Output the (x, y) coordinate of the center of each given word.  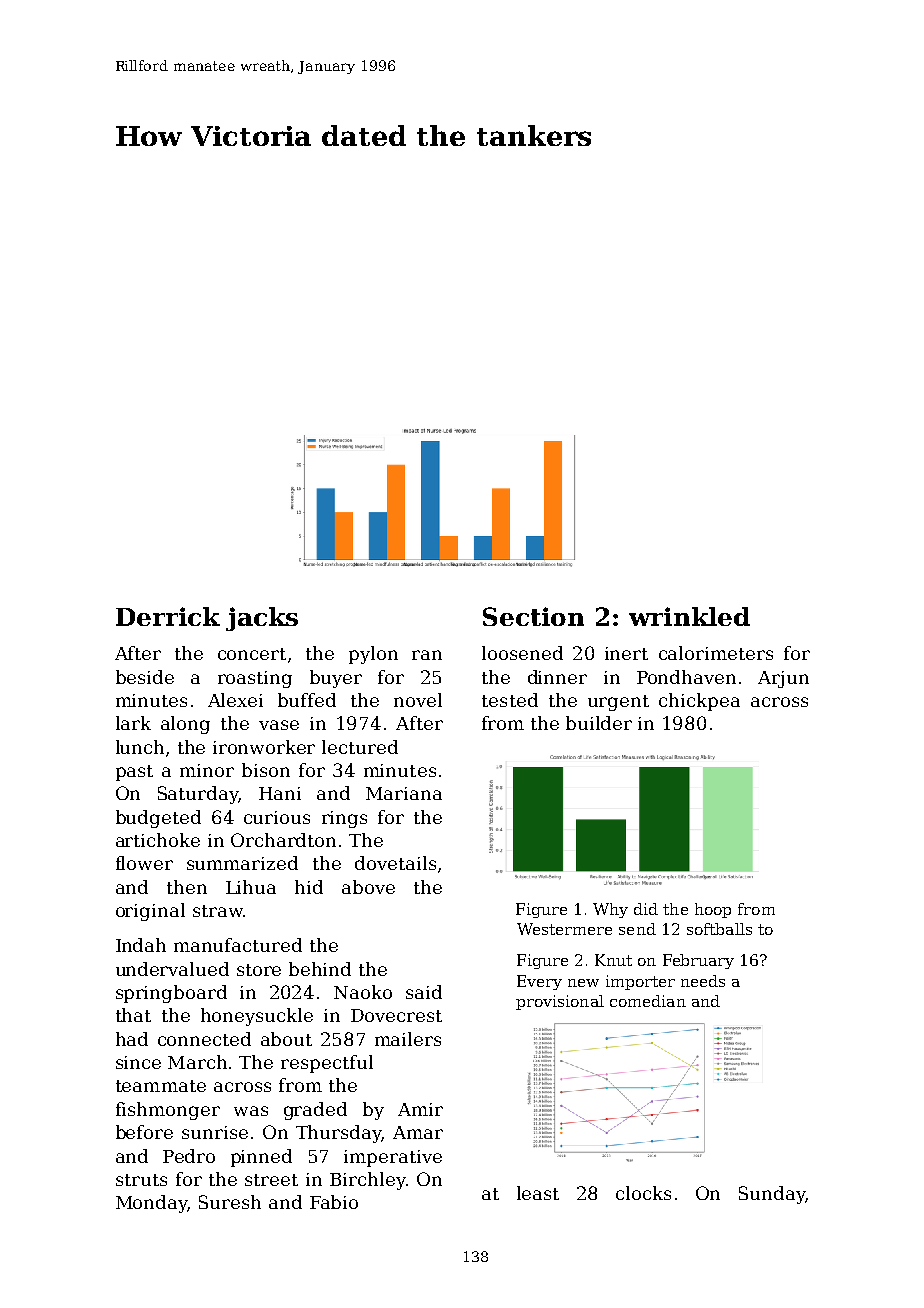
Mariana (404, 793)
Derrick (168, 616)
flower (144, 863)
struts (141, 1180)
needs (703, 981)
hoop (713, 910)
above (368, 887)
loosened (522, 653)
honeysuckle (257, 1017)
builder (599, 723)
